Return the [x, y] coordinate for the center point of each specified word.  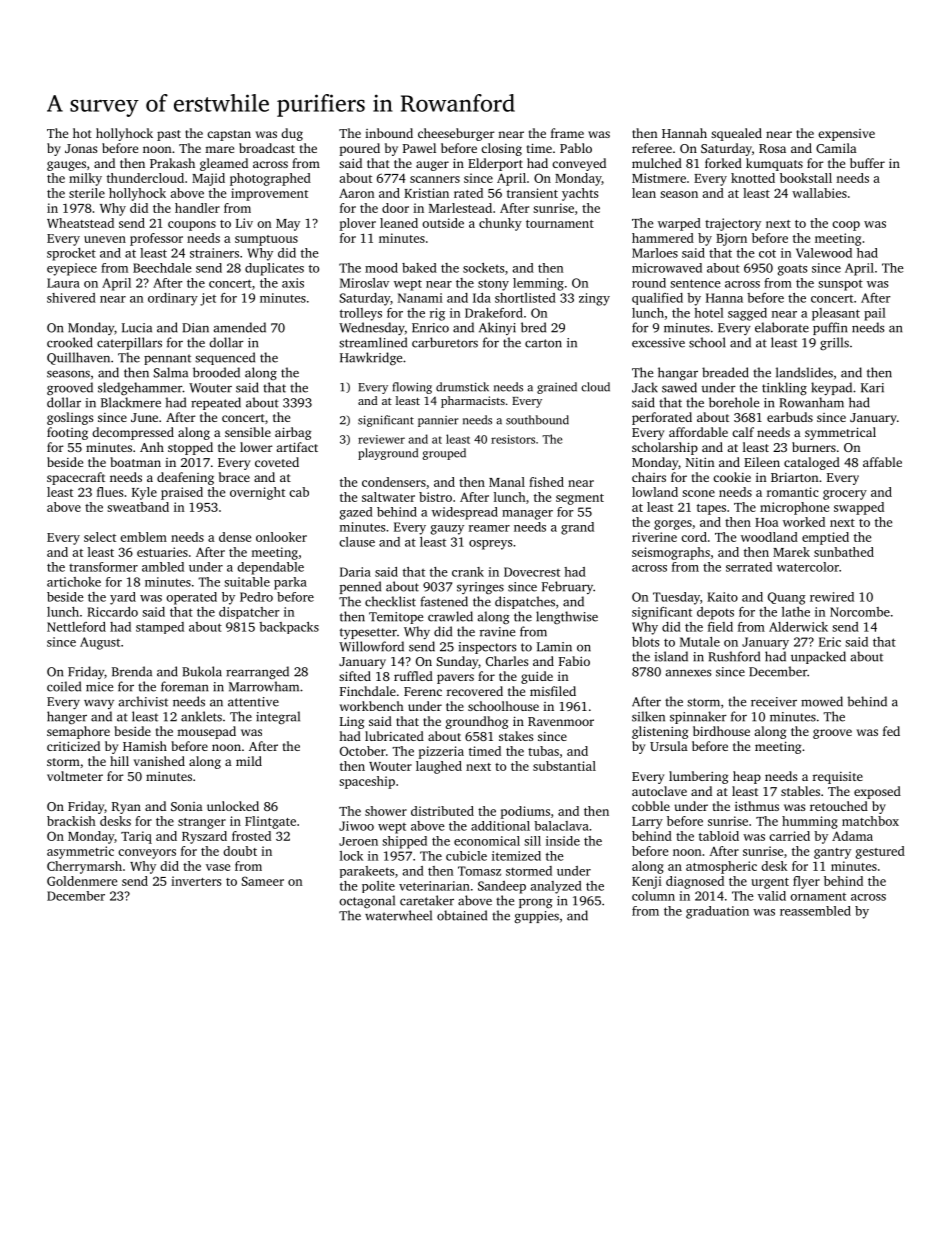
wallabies [819, 193]
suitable [247, 582]
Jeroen [358, 841]
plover [358, 224]
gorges [673, 525]
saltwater [388, 497]
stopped [190, 448]
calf [743, 432]
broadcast [267, 148]
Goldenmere [82, 881]
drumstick [462, 387]
